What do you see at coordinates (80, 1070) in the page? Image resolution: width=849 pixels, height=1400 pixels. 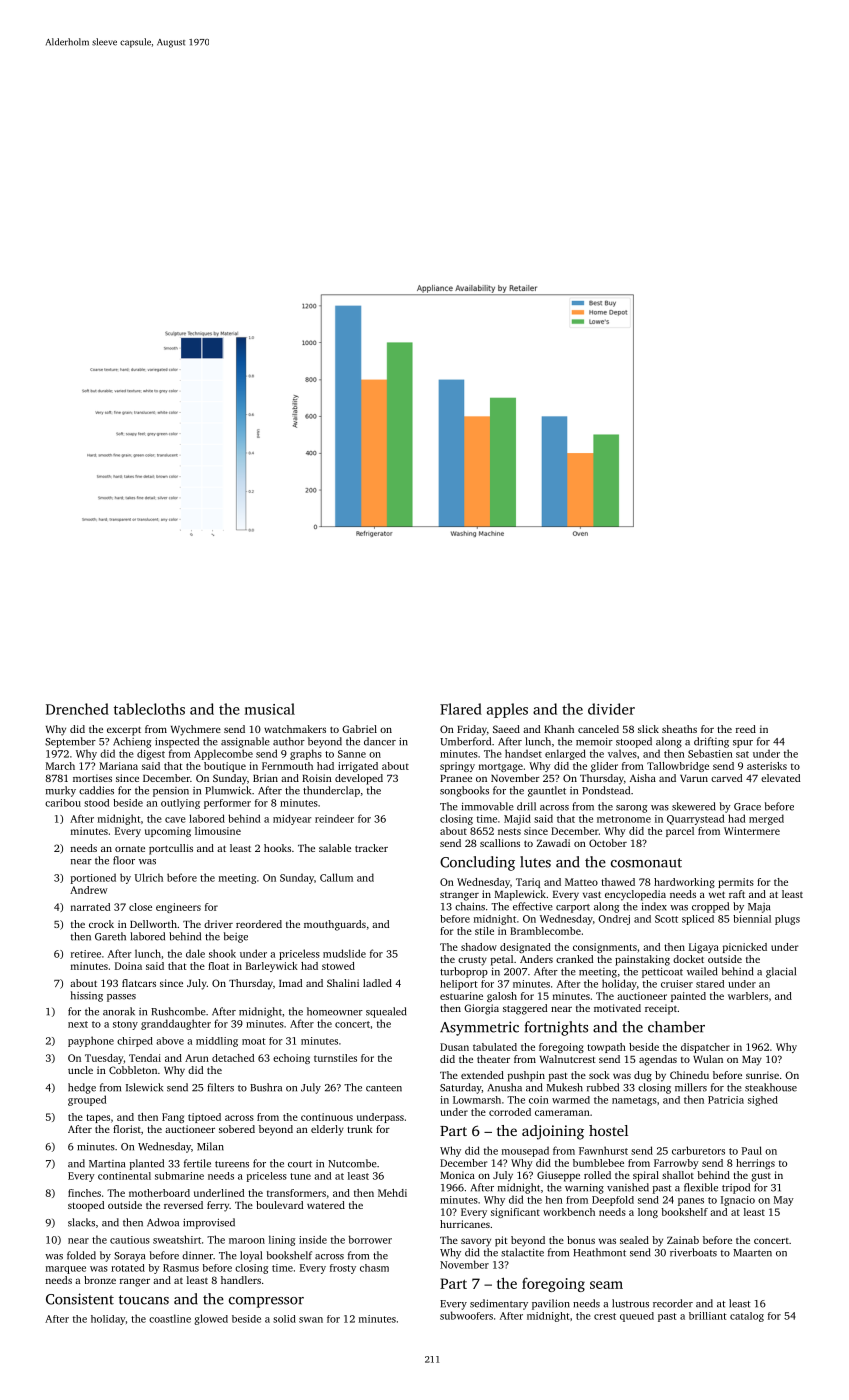 I see `uncle` at bounding box center [80, 1070].
